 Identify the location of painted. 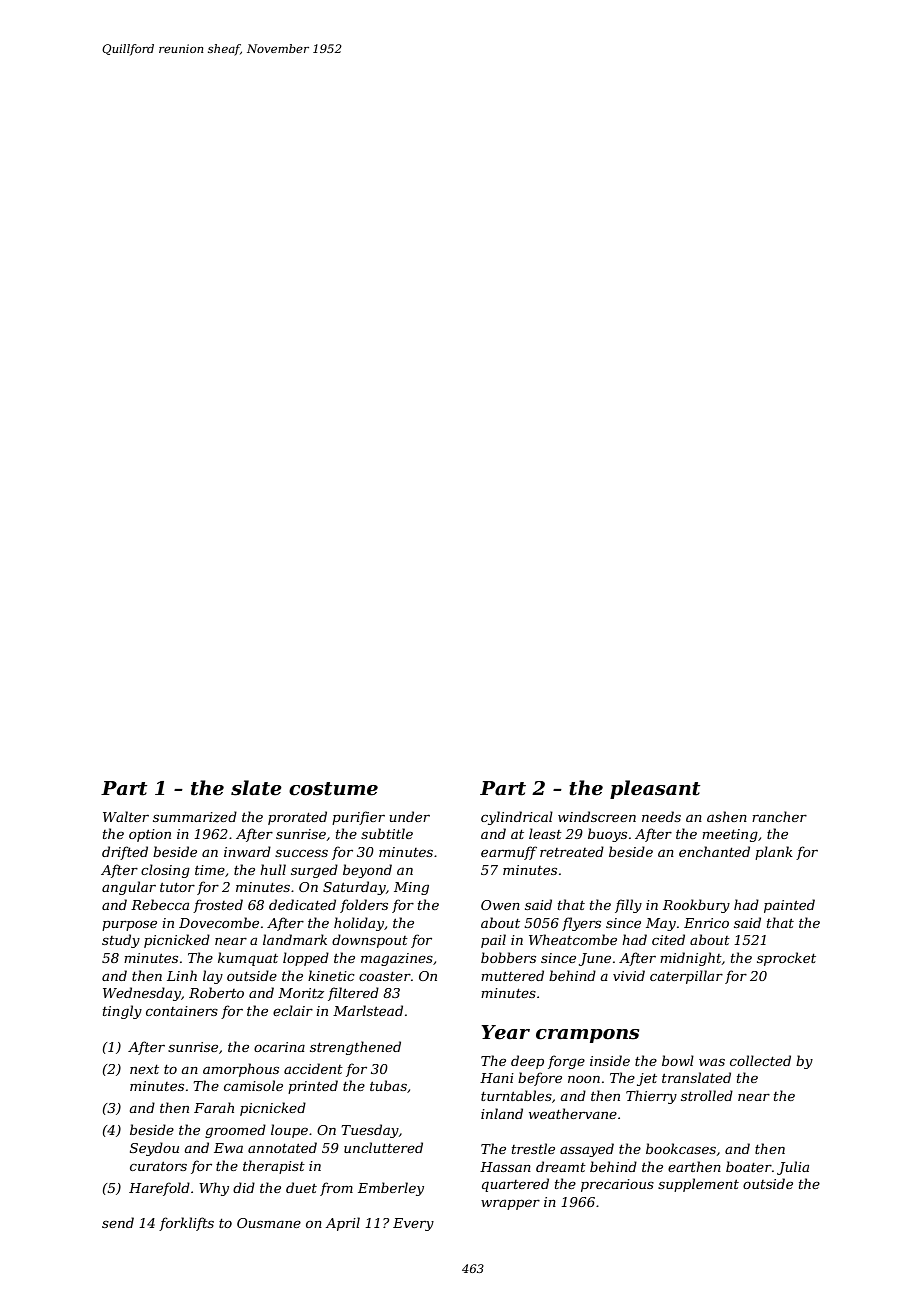
(789, 906).
